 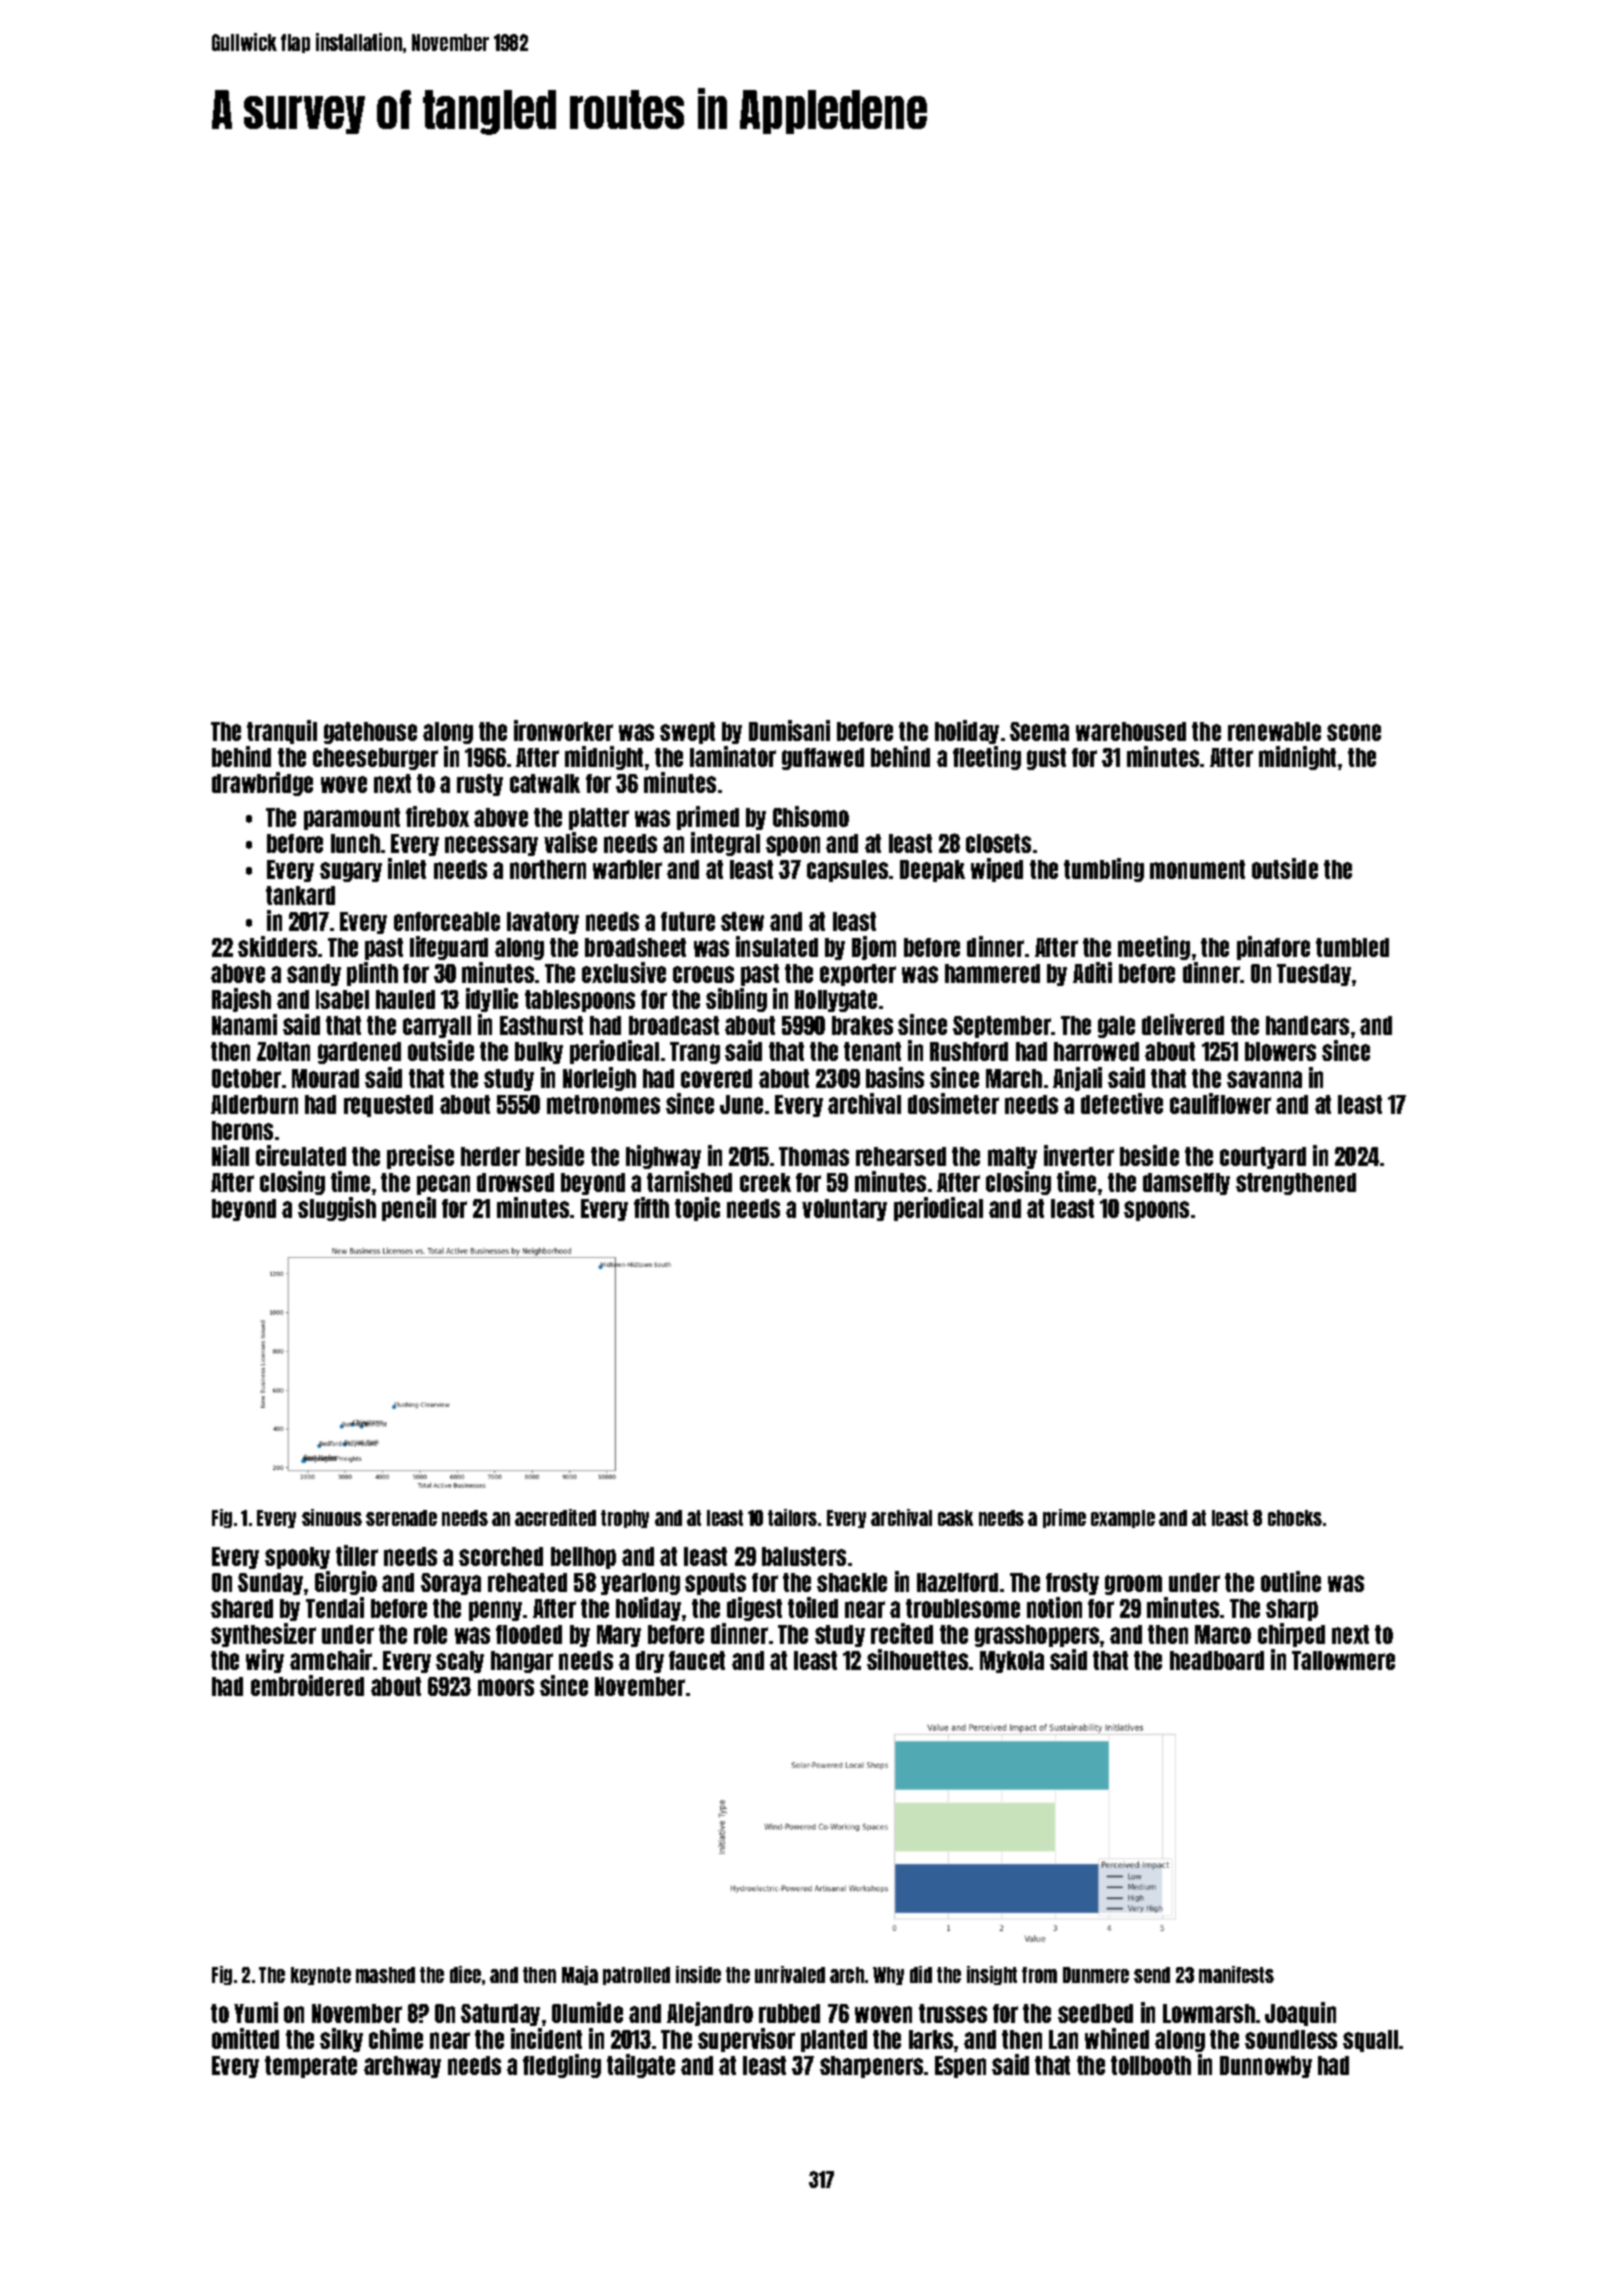 What do you see at coordinates (332, 1517) in the image?
I see `sinuous` at bounding box center [332, 1517].
